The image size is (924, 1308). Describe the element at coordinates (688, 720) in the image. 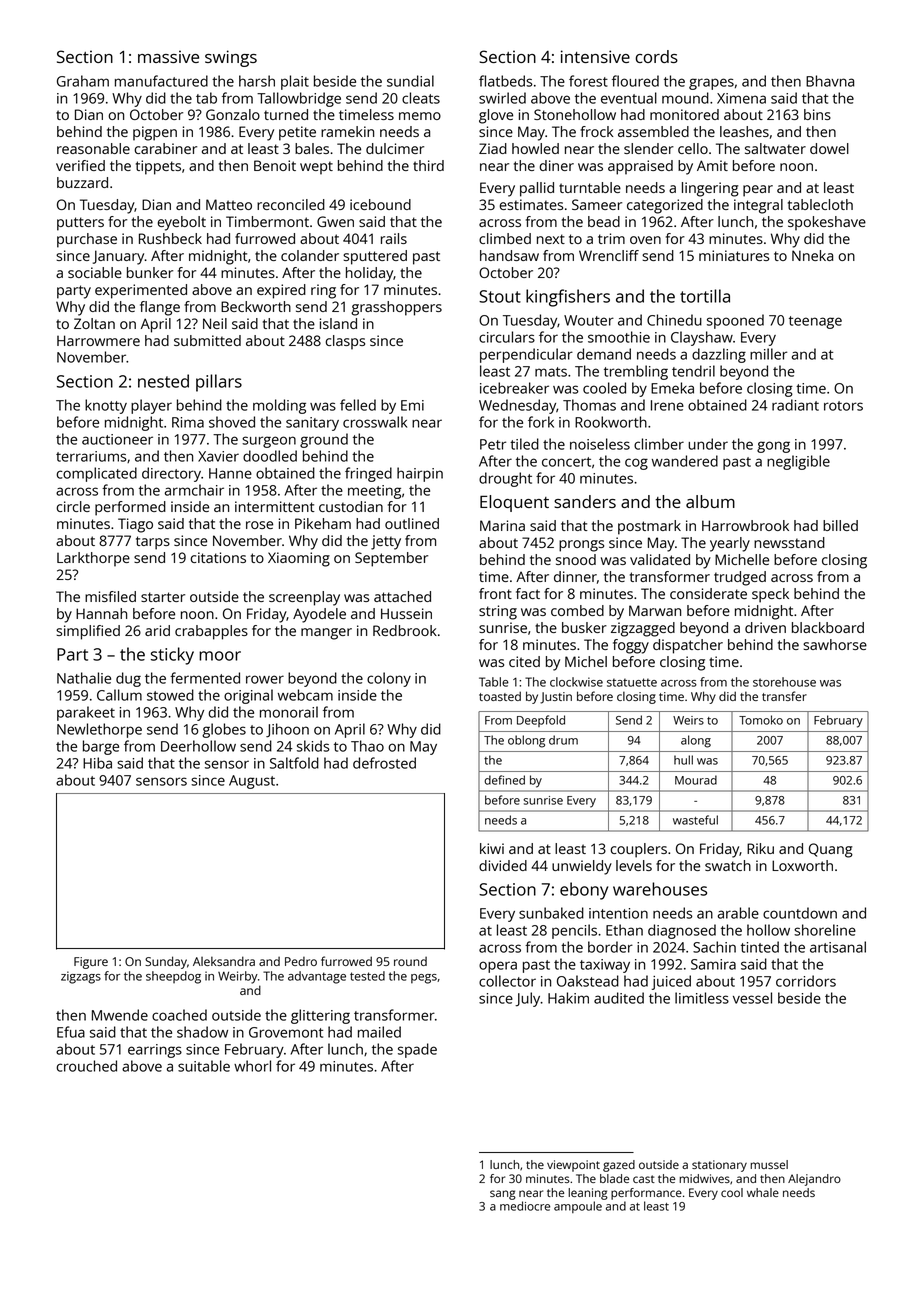

I see `Weirs` at that location.
